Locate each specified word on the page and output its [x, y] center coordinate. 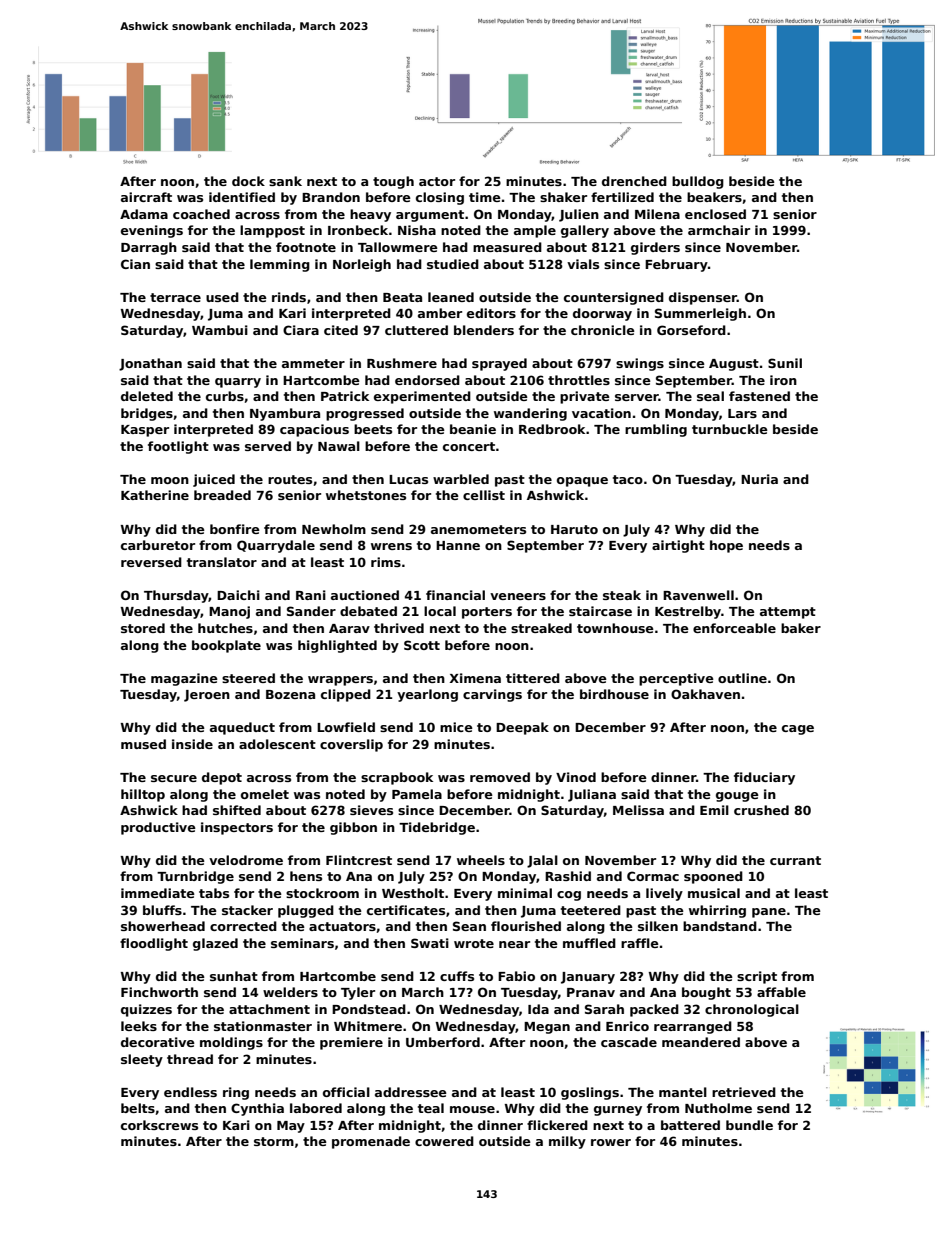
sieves [371, 810]
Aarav [349, 628]
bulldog [698, 182]
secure [174, 778]
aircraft [146, 197]
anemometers [478, 529]
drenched [634, 181]
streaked [541, 628]
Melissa [638, 810]
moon [170, 480]
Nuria [759, 479]
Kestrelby [688, 612]
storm [274, 1141]
